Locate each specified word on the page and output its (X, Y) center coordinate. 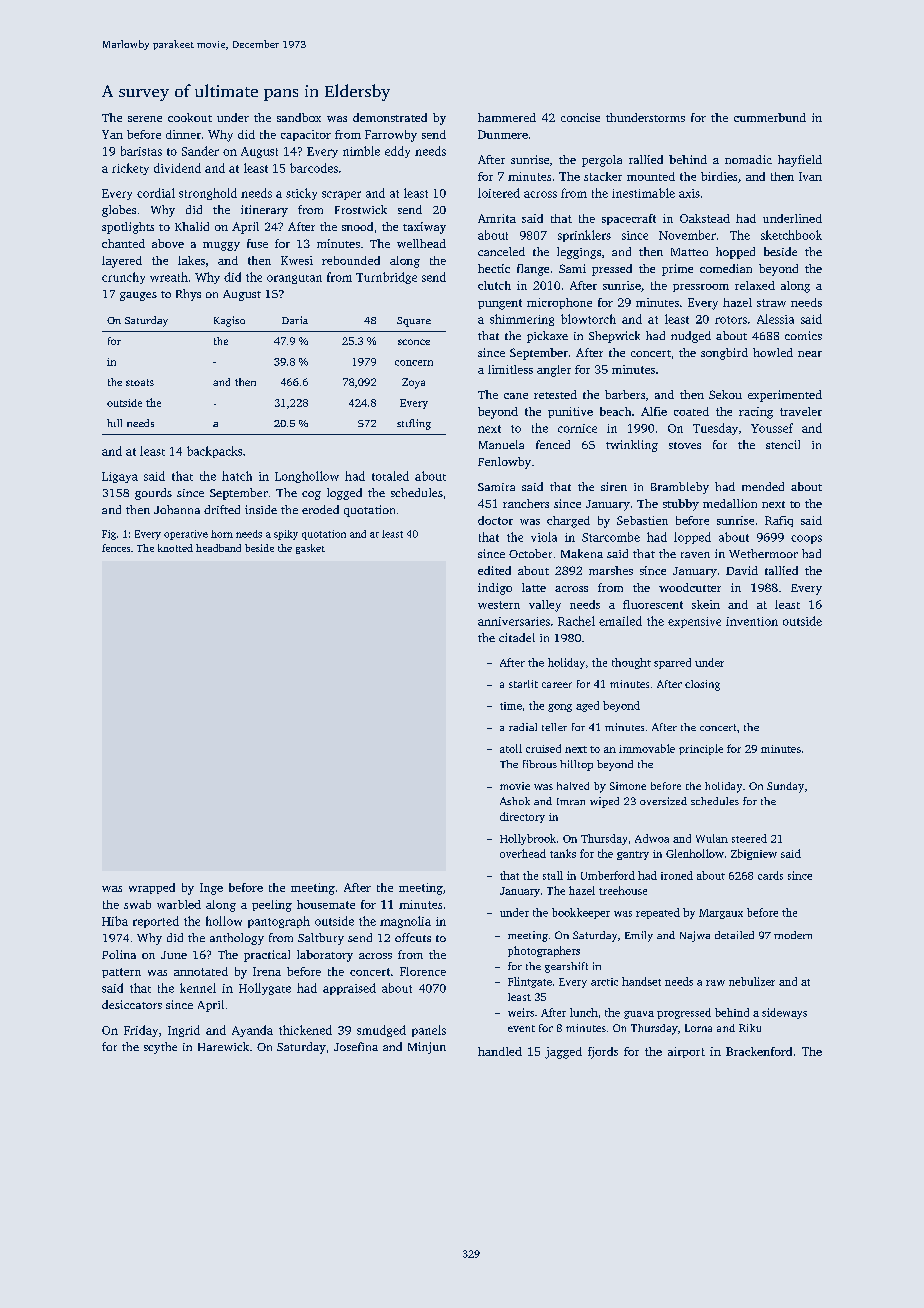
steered (749, 838)
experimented (785, 396)
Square (414, 322)
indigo (495, 589)
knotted (175, 548)
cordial (156, 193)
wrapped (152, 888)
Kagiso (229, 321)
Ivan (810, 176)
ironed (677, 875)
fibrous (540, 764)
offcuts (413, 937)
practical (267, 956)
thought (631, 663)
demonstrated (390, 117)
